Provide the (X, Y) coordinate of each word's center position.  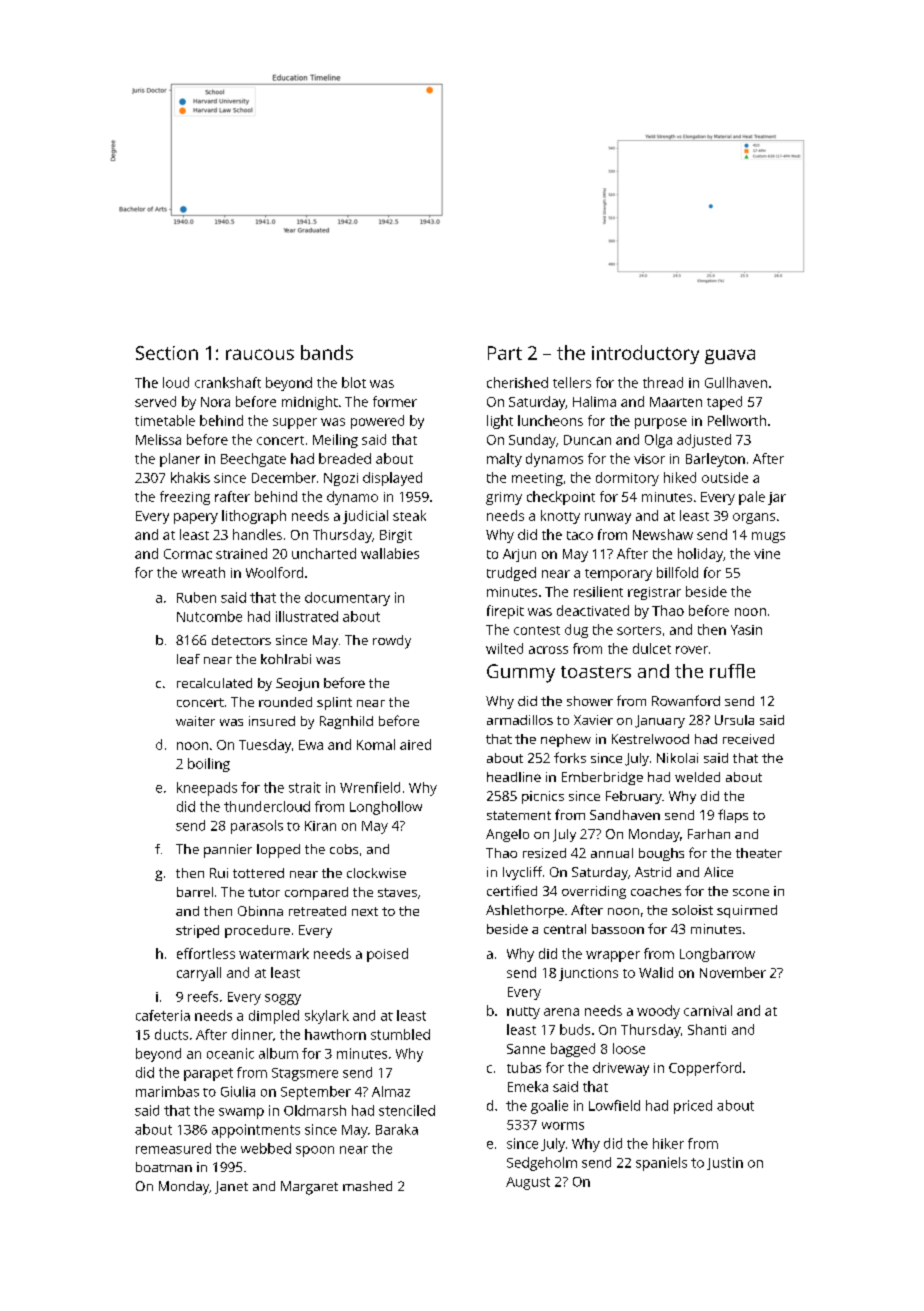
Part (505, 353)
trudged (511, 574)
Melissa (158, 439)
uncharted (324, 553)
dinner (252, 1034)
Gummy (521, 673)
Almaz (391, 1091)
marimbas (167, 1091)
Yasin (746, 630)
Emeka (528, 1086)
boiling (209, 765)
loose (629, 1048)
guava (730, 356)
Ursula (734, 720)
